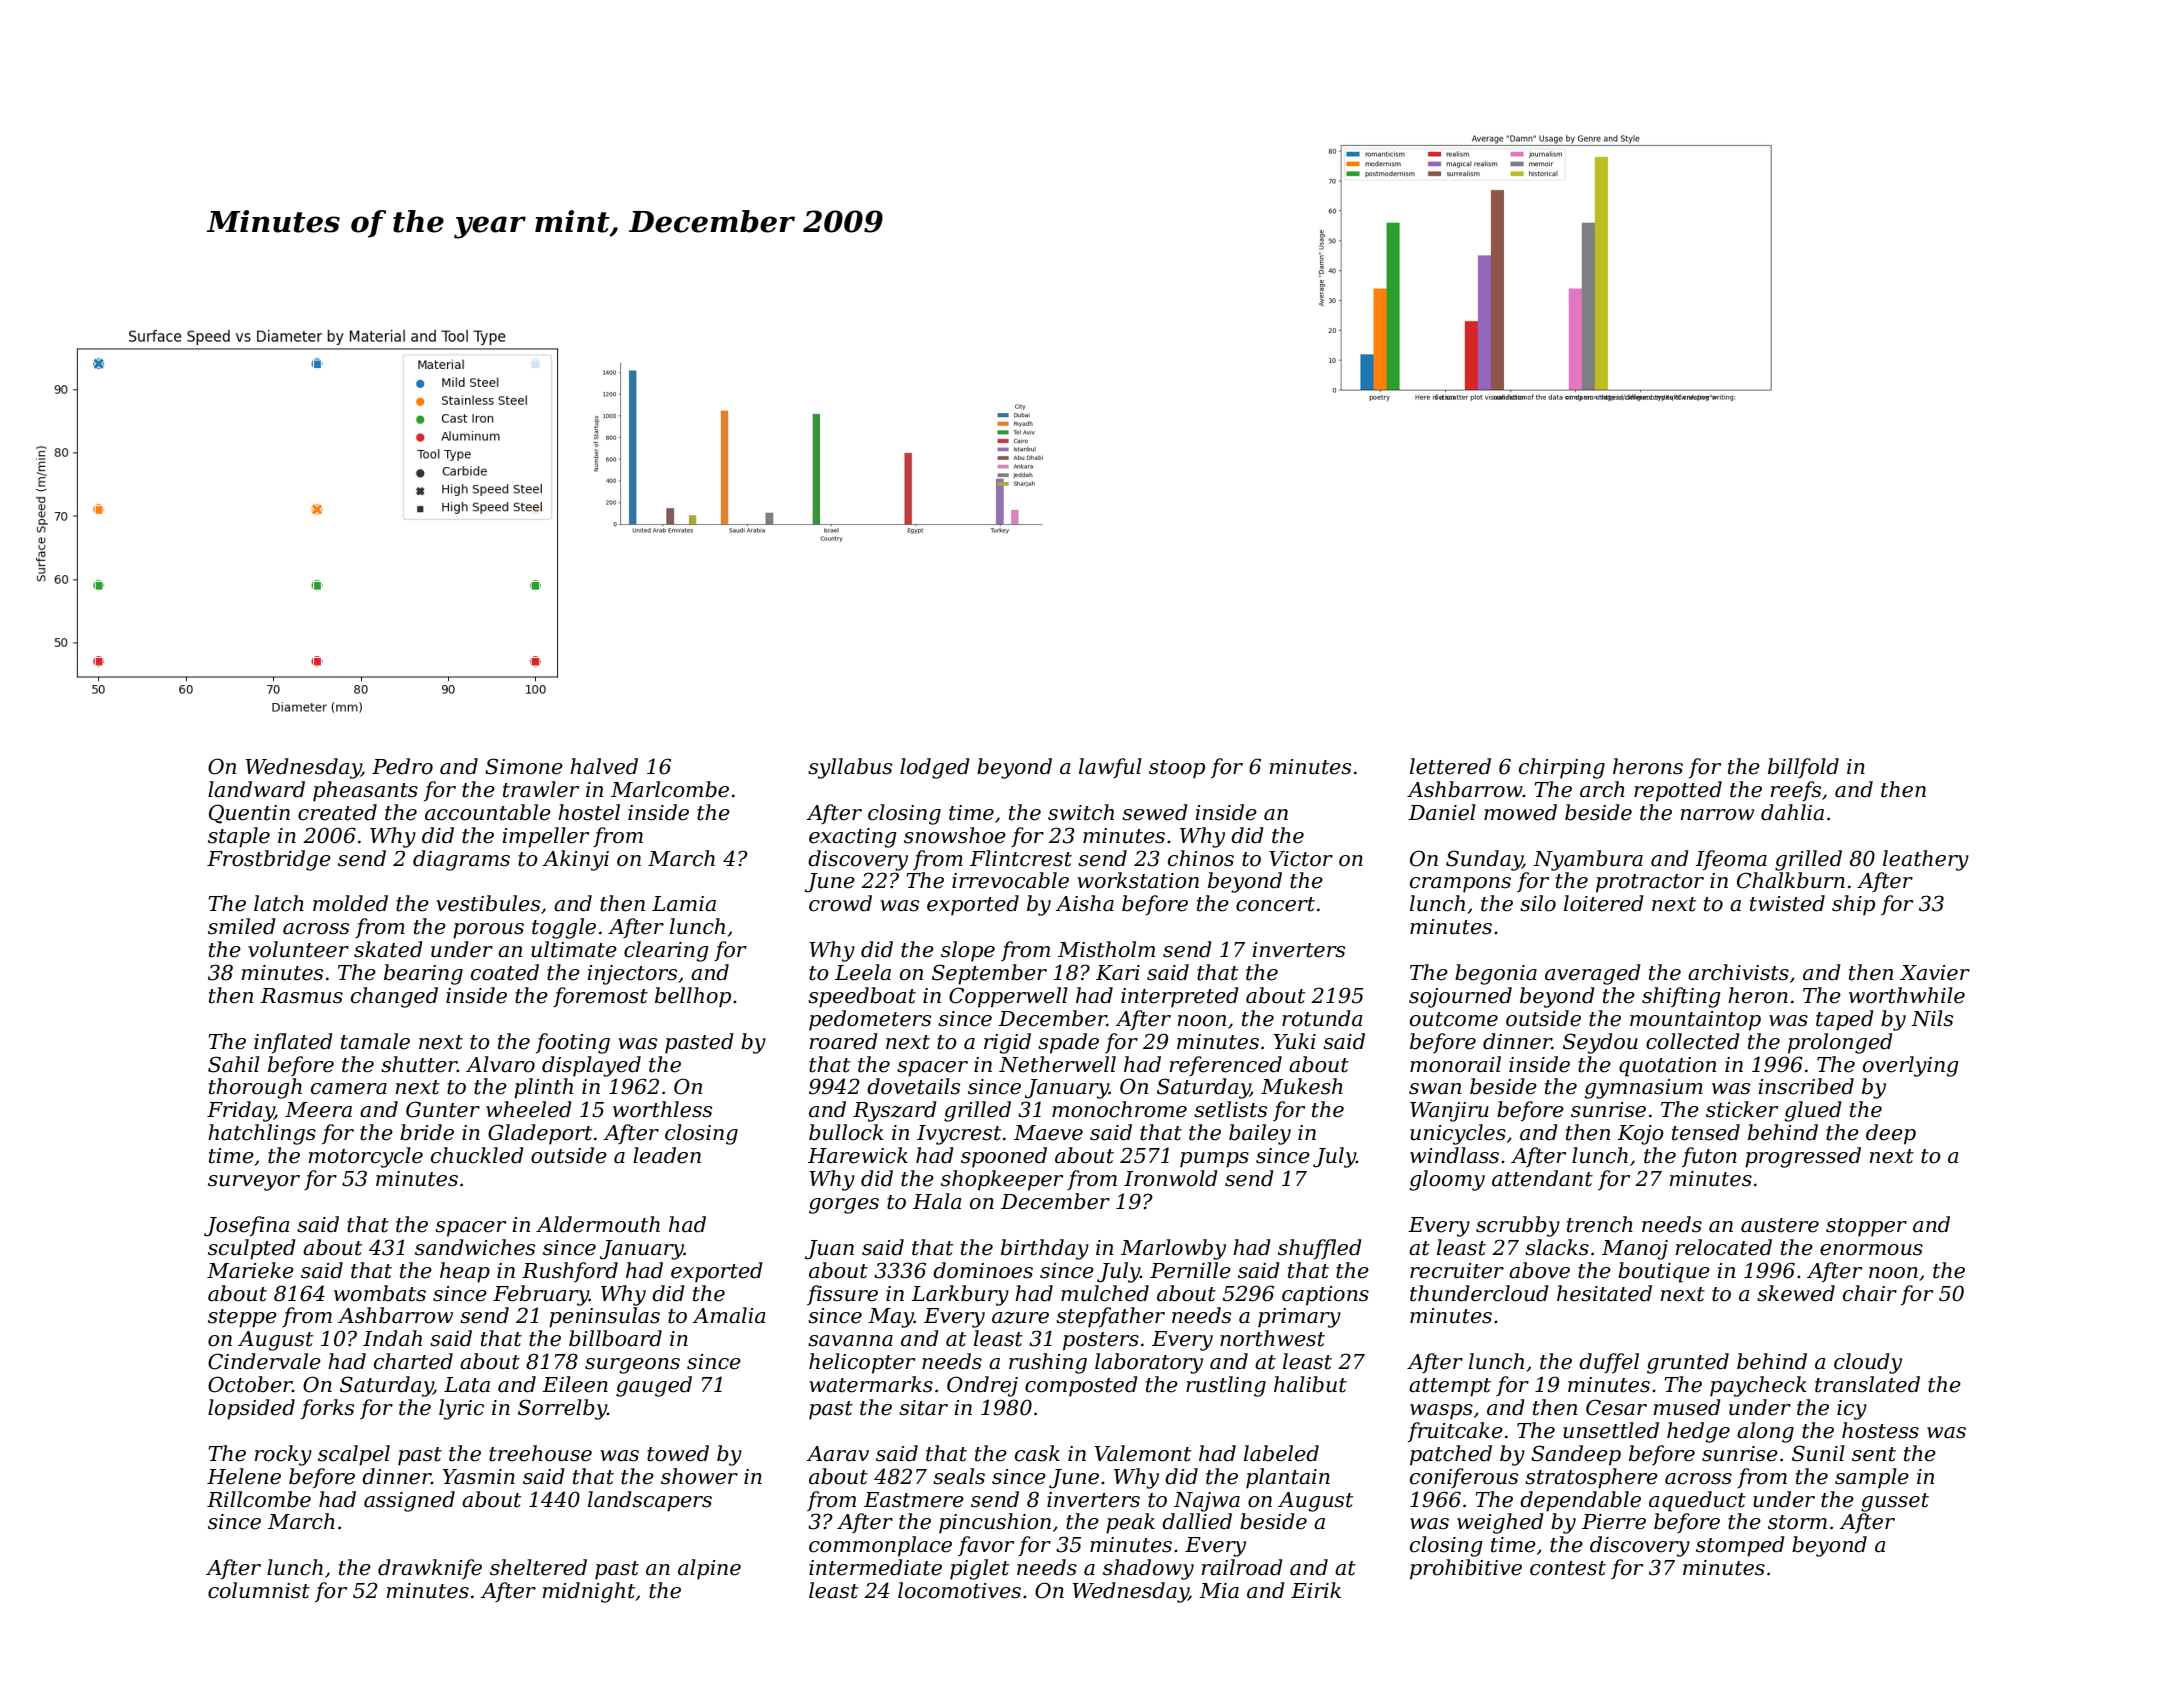 The height and width of the screenshot is (1683, 2178). I want to click on dependable, so click(1580, 1501).
